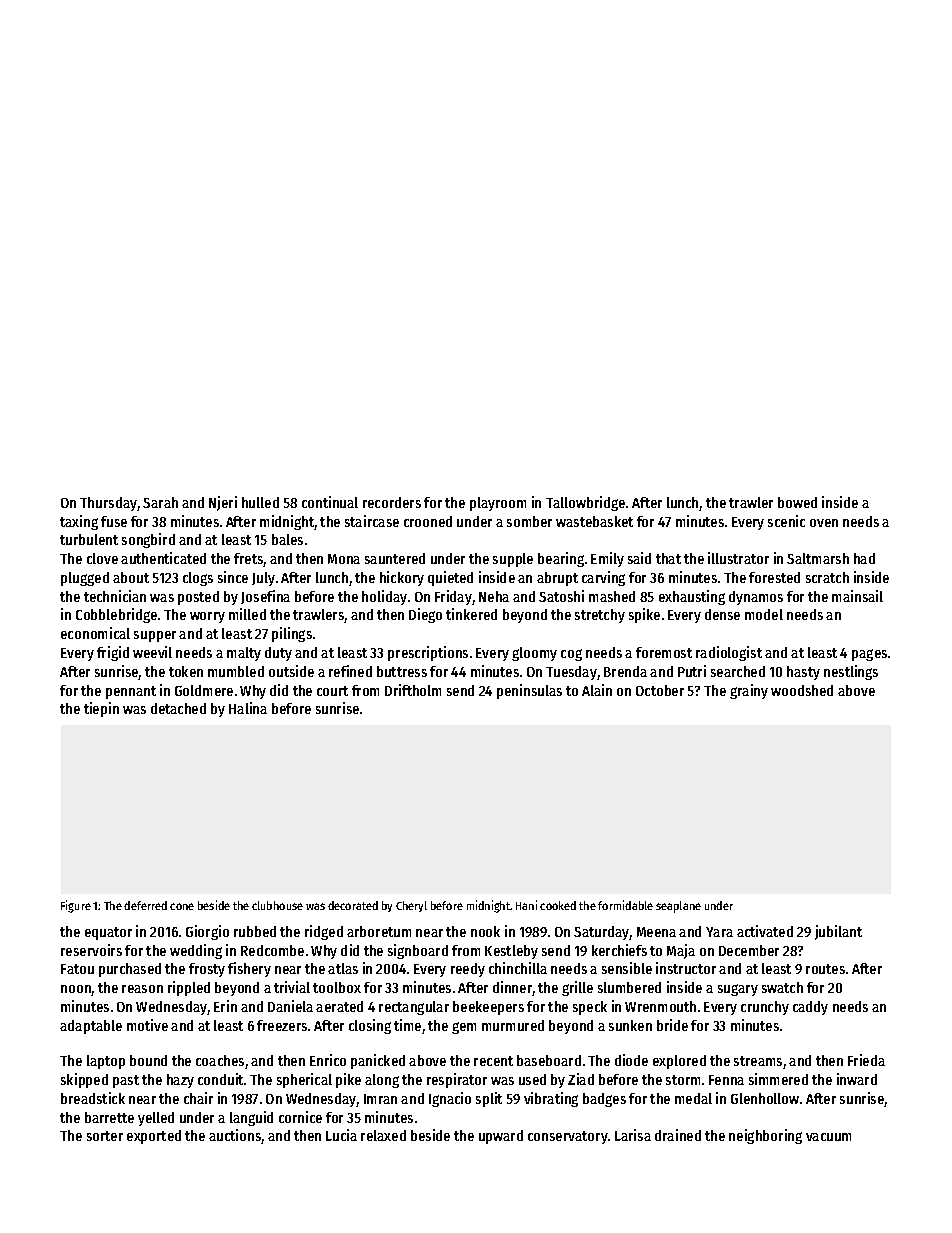 The width and height of the document is (952, 1233). Describe the element at coordinates (372, 521) in the document. I see `staircase` at that location.
